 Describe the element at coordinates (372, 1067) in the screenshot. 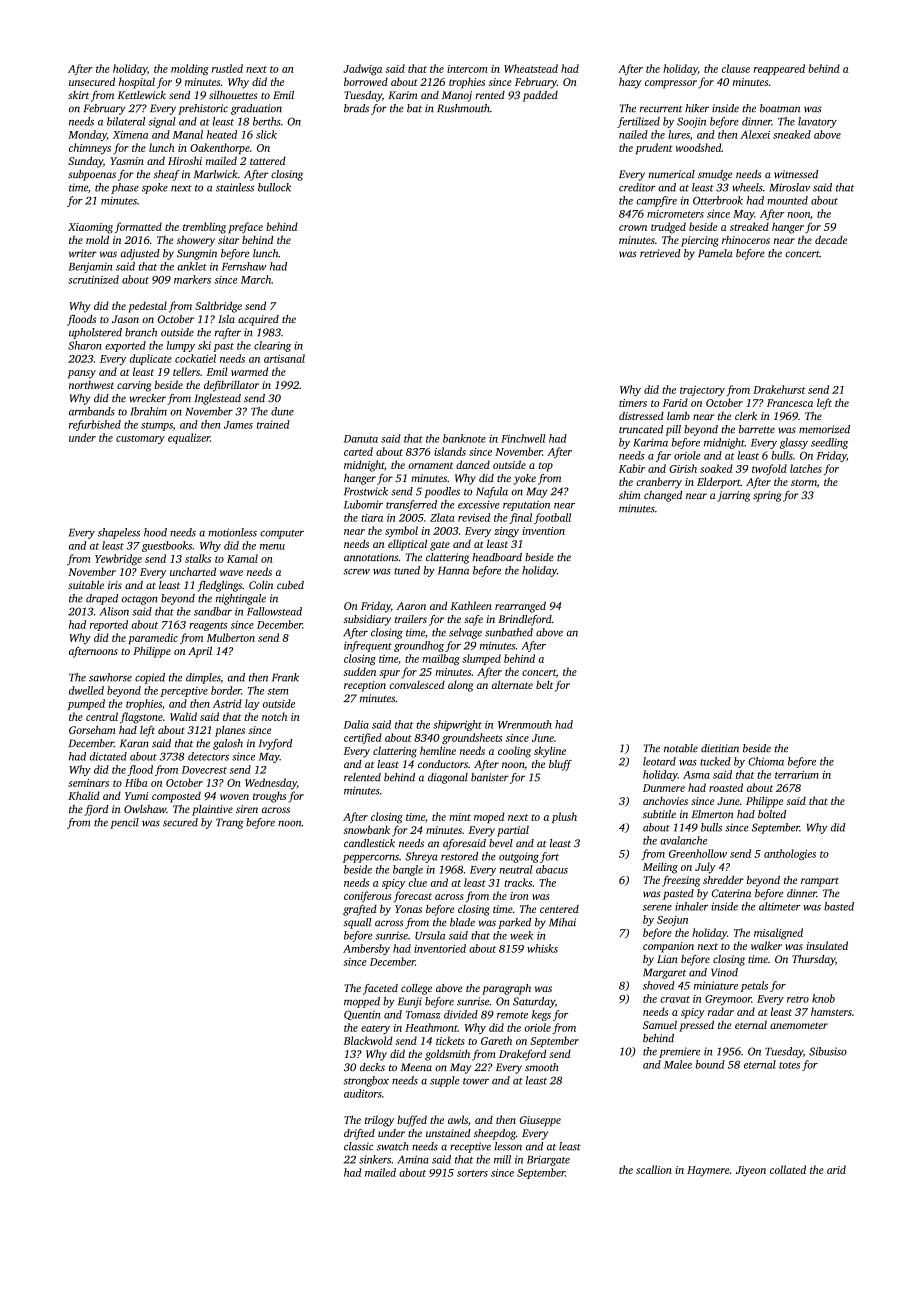

I see `decks` at that location.
